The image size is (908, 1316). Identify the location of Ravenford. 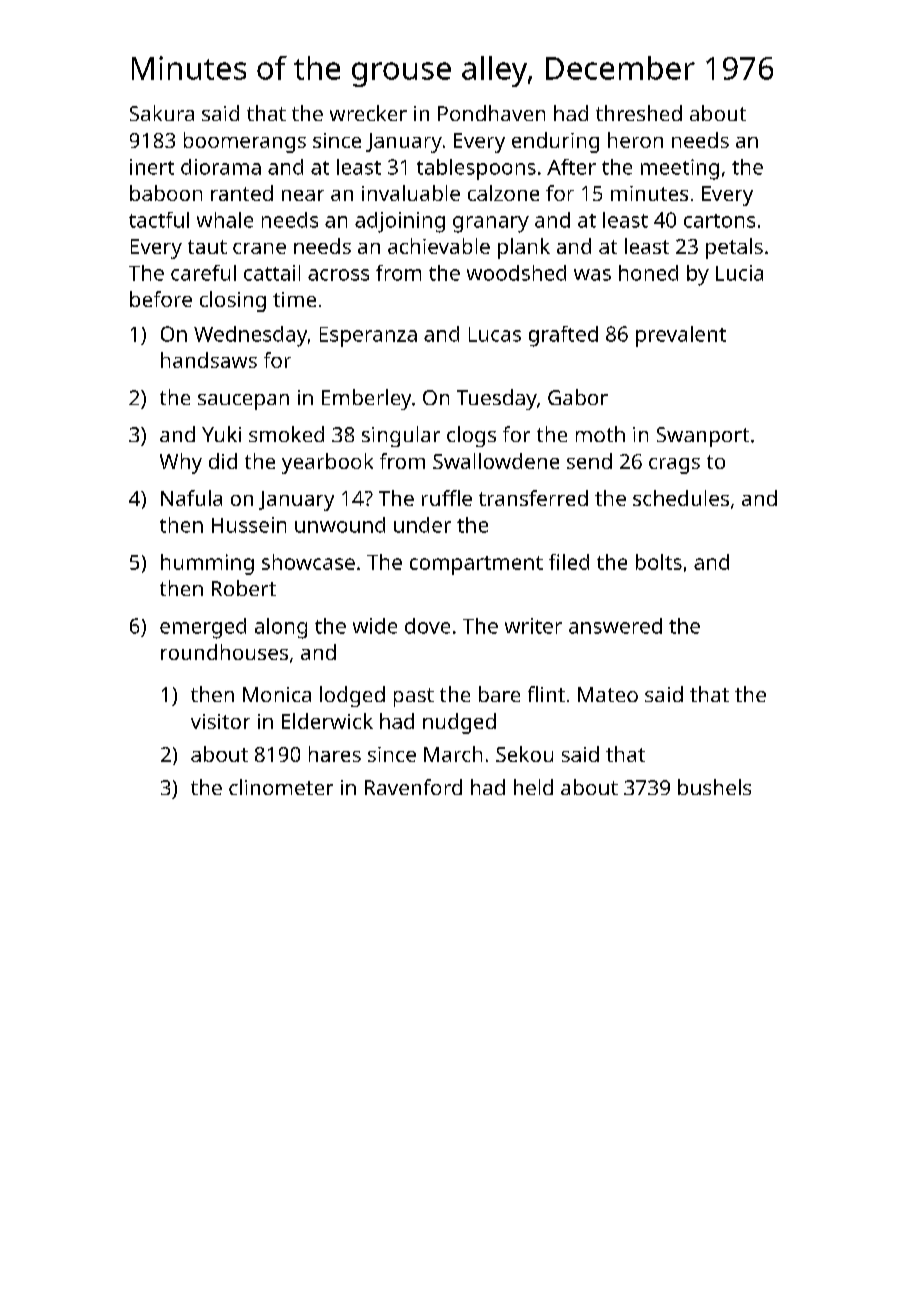
(413, 787).
